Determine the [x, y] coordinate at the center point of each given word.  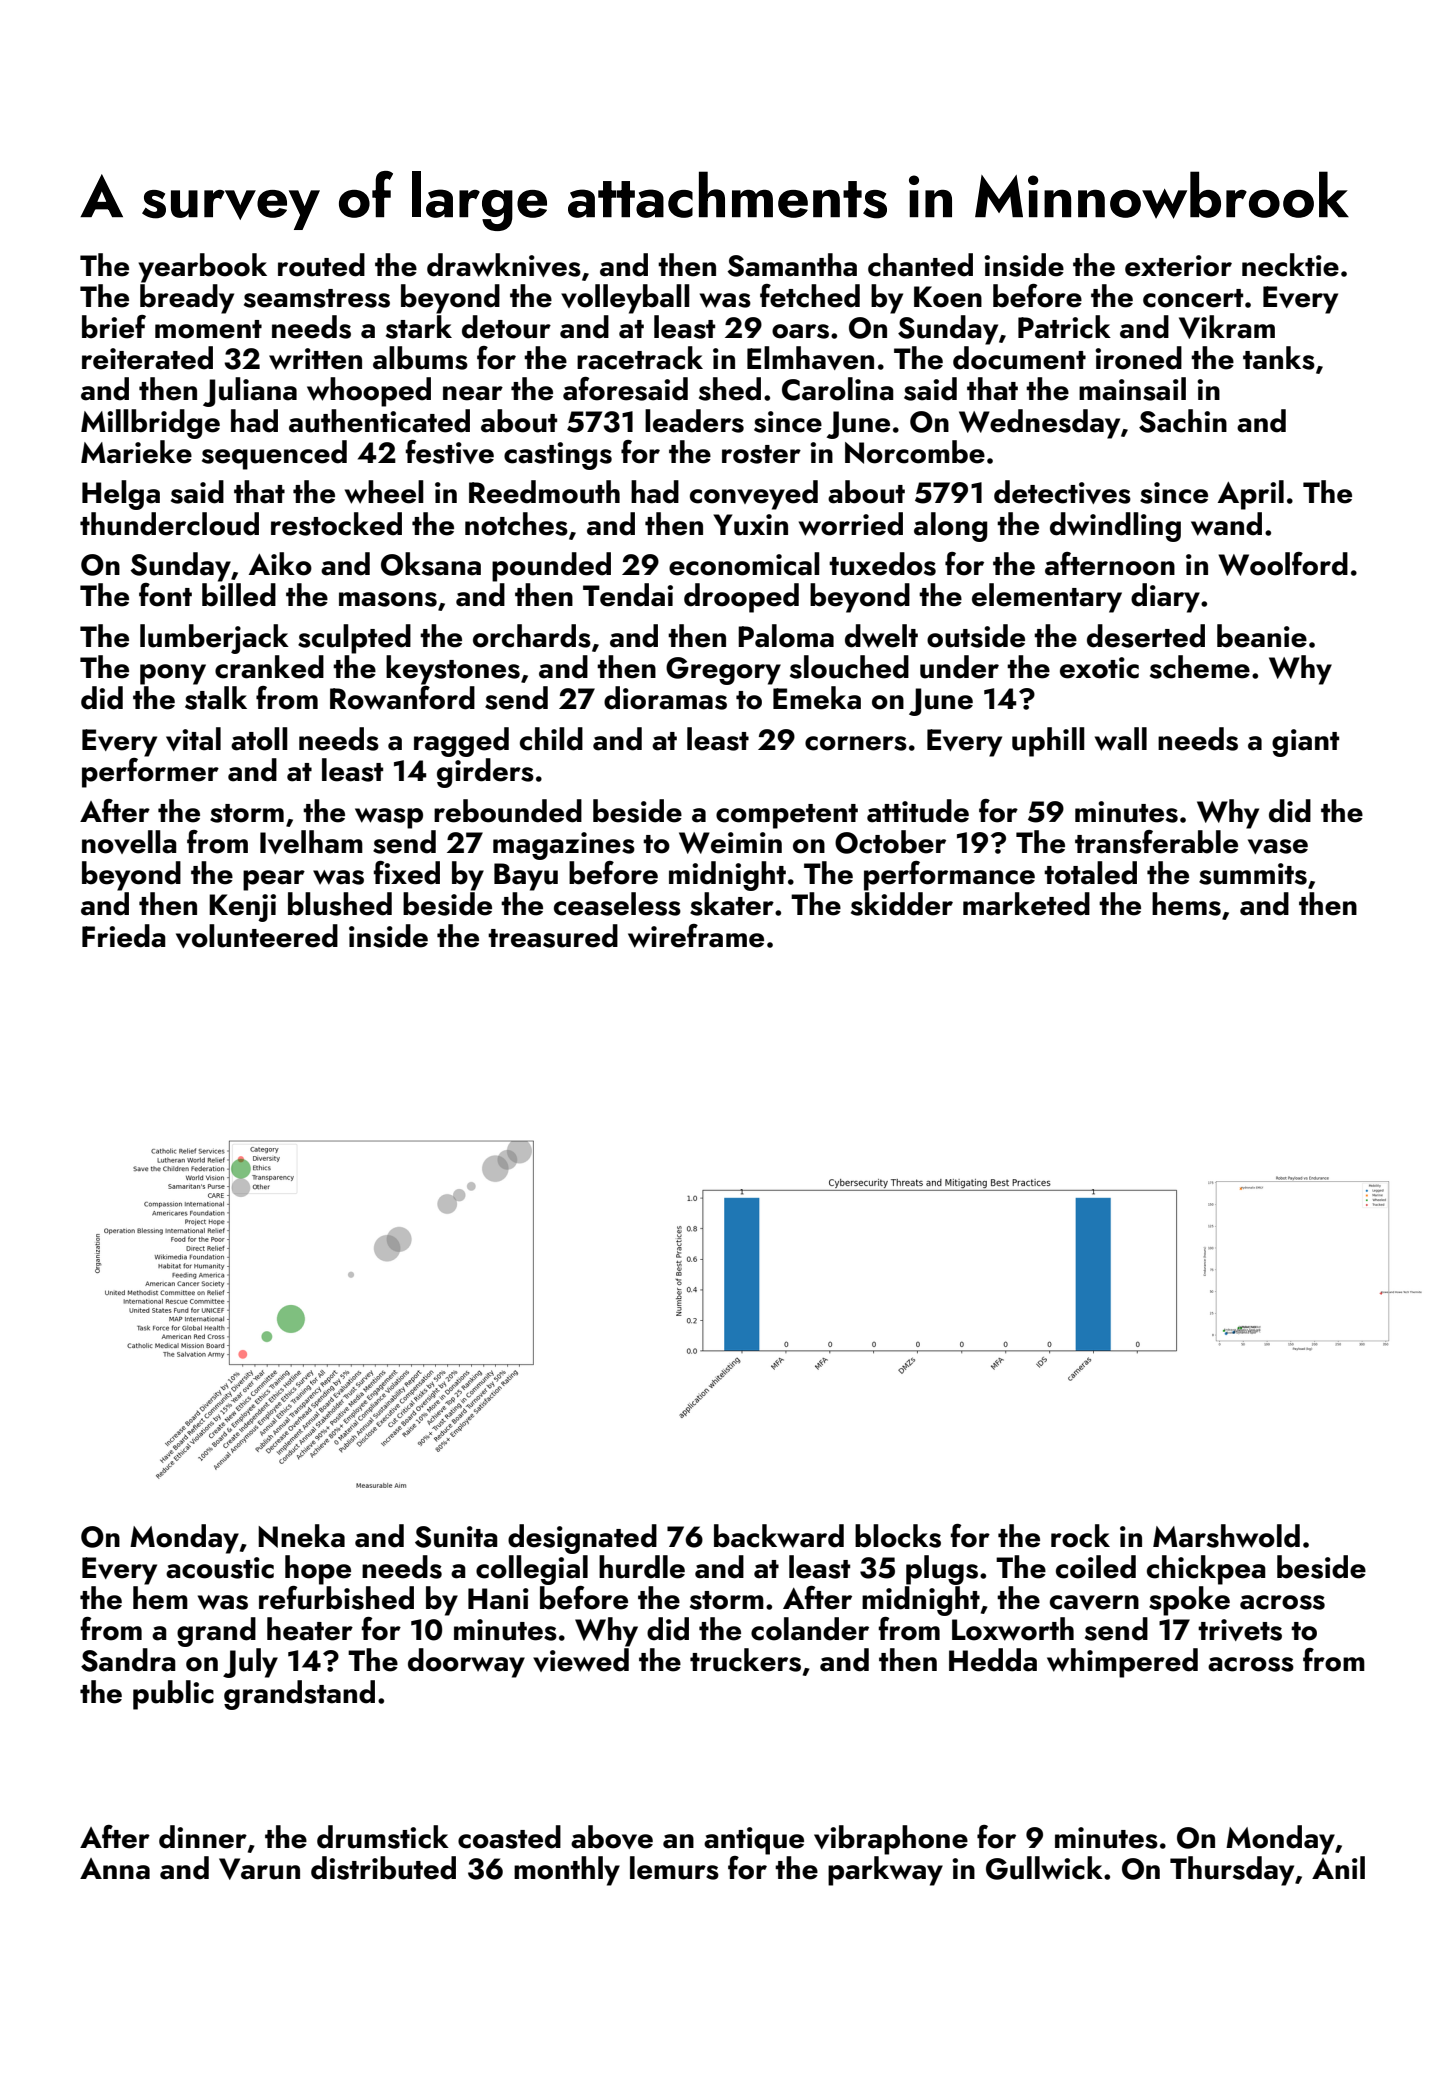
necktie [1290, 265]
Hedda [993, 1660]
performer [150, 773]
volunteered [257, 936]
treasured [553, 936]
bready [187, 299]
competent [787, 816]
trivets [1240, 1630]
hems [1186, 904]
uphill [1048, 742]
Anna [115, 1869]
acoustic [220, 1568]
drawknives [504, 265]
